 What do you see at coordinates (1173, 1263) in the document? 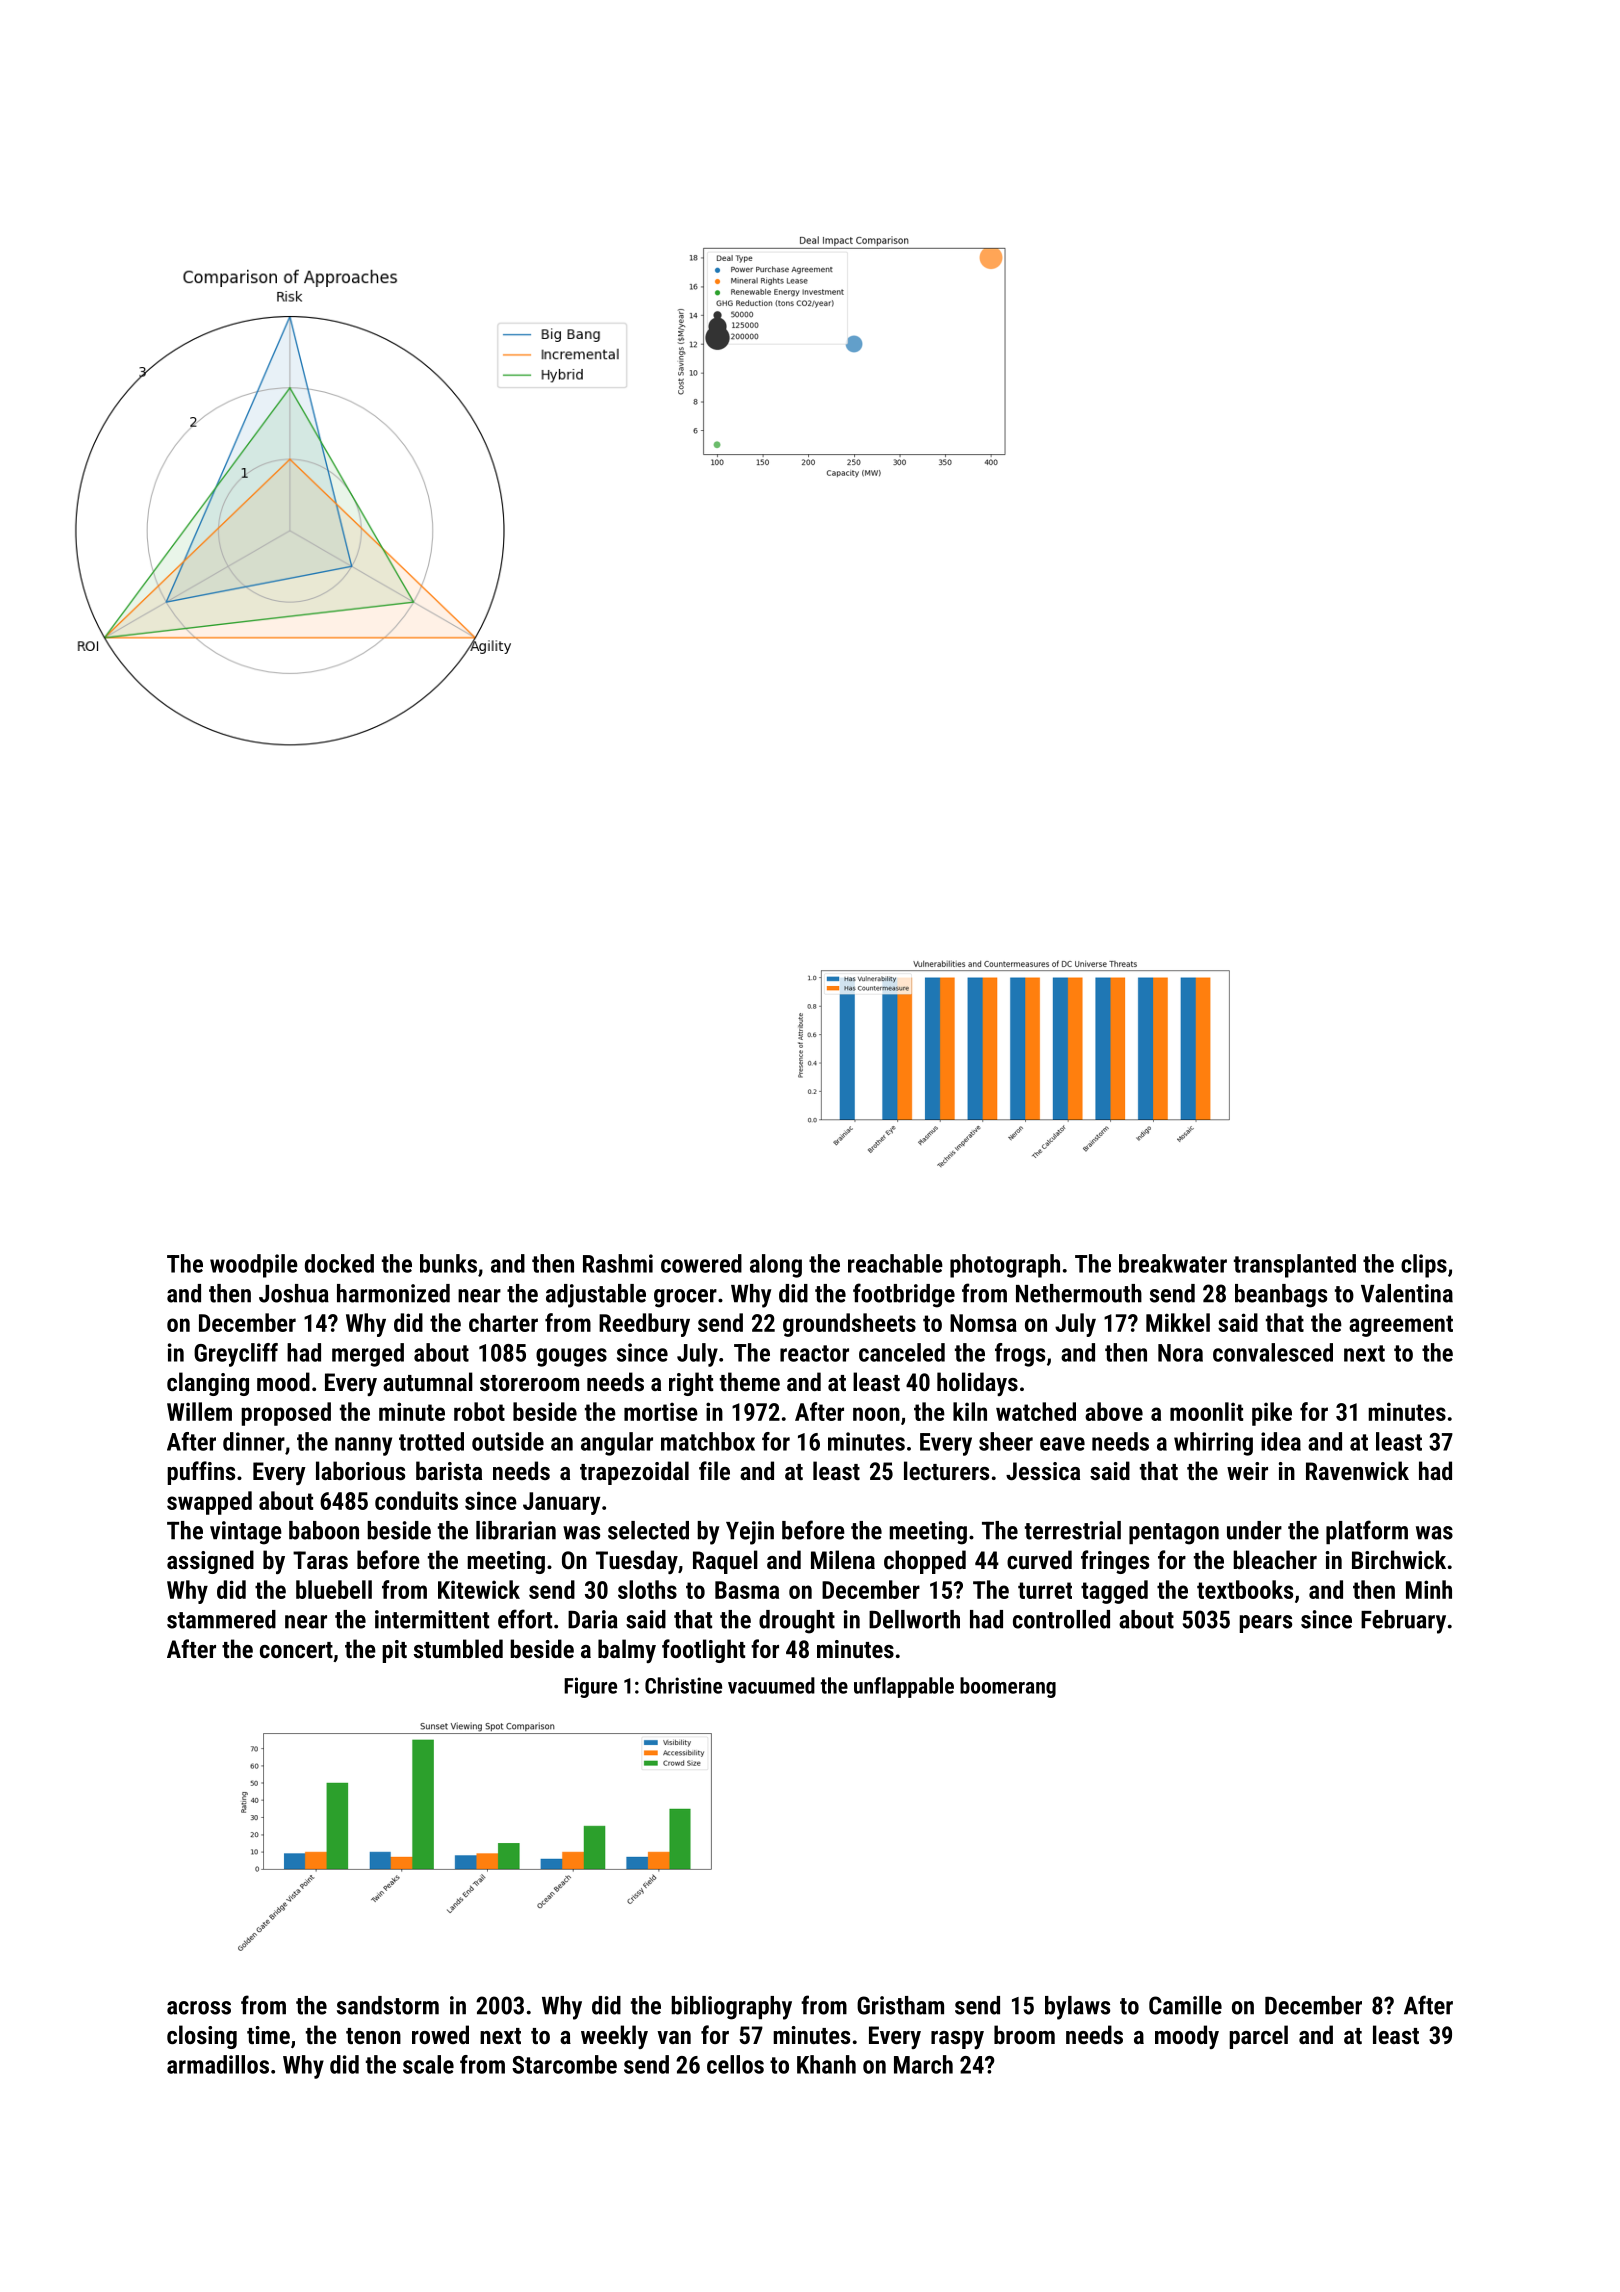
I see `breakwater` at bounding box center [1173, 1263].
